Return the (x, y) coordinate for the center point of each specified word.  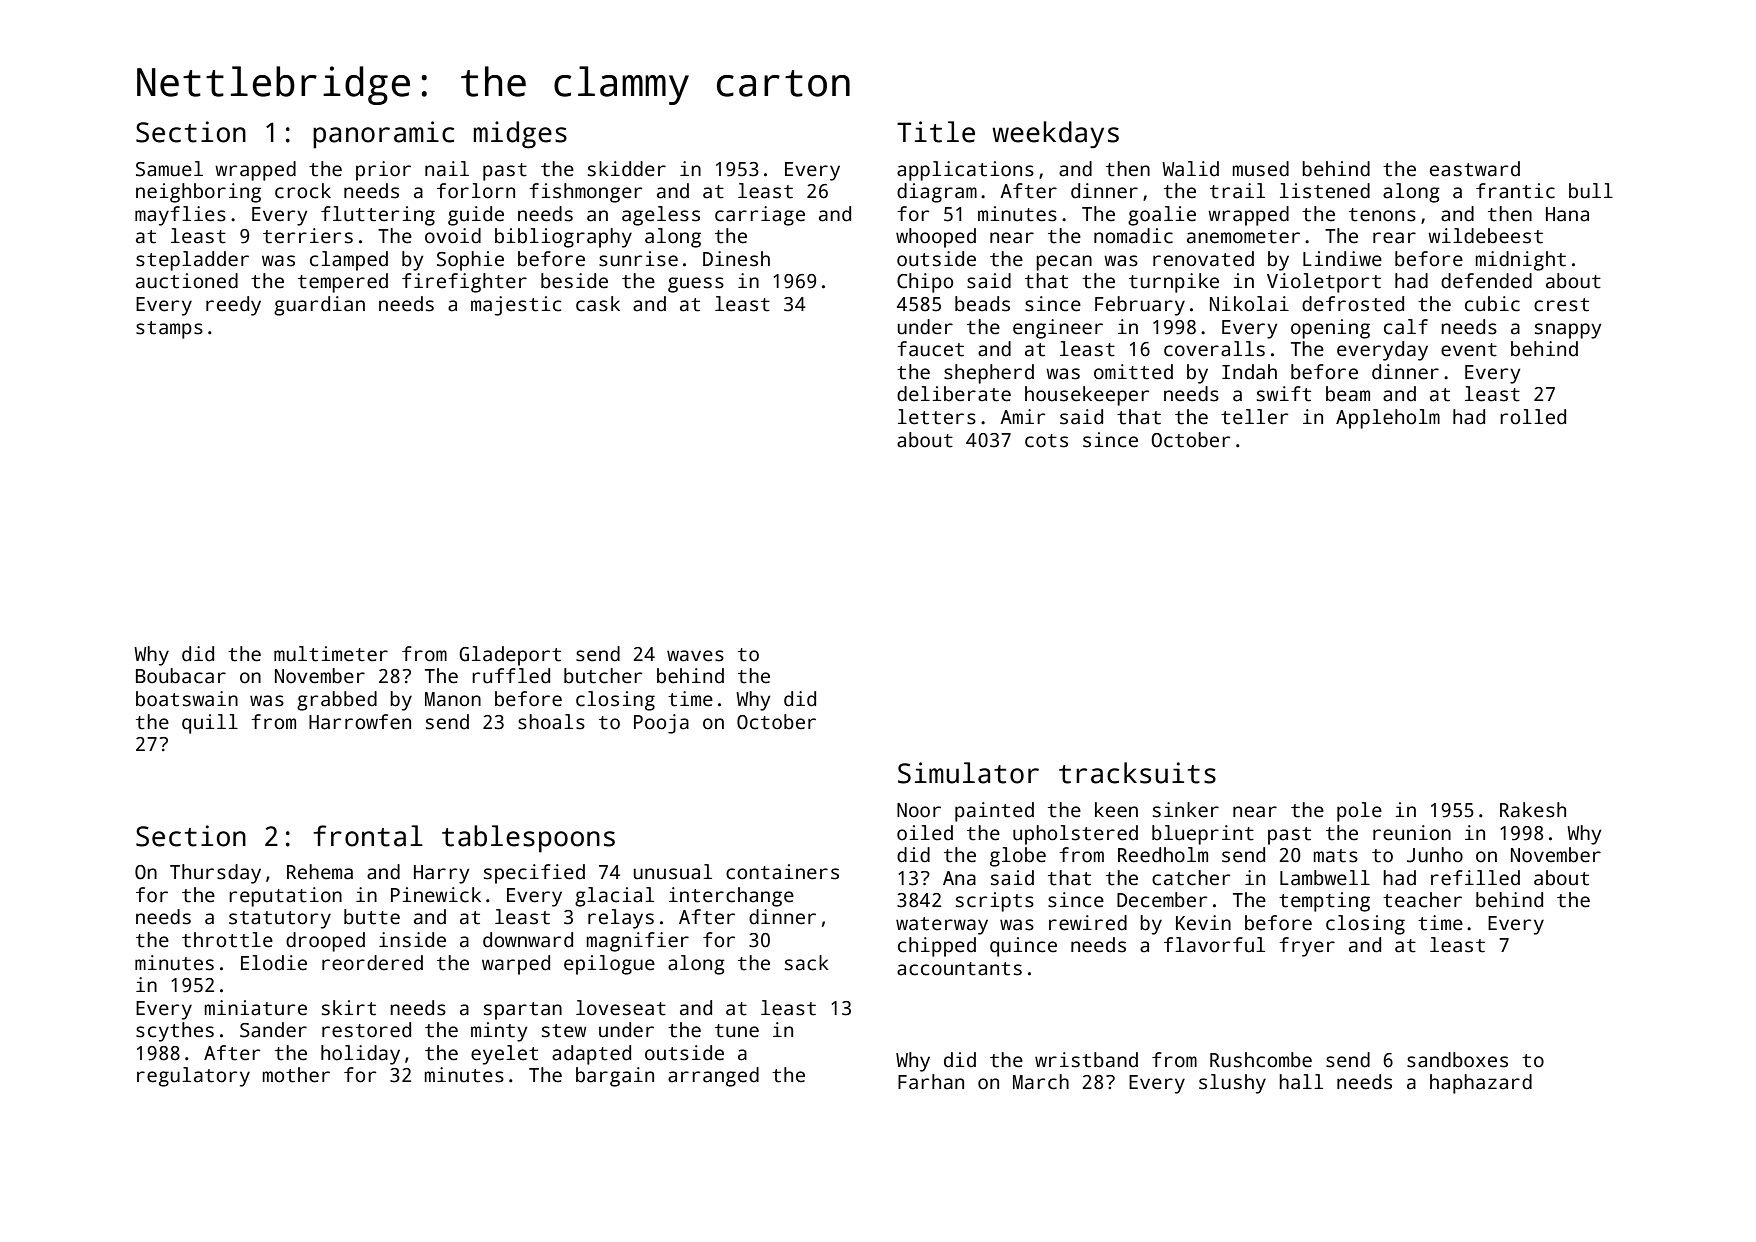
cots (1046, 441)
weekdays (1055, 135)
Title (936, 132)
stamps (169, 330)
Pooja (661, 724)
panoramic (383, 135)
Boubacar (181, 676)
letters (937, 417)
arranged (713, 1077)
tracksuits (1137, 773)
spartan (523, 1011)
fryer (1307, 947)
